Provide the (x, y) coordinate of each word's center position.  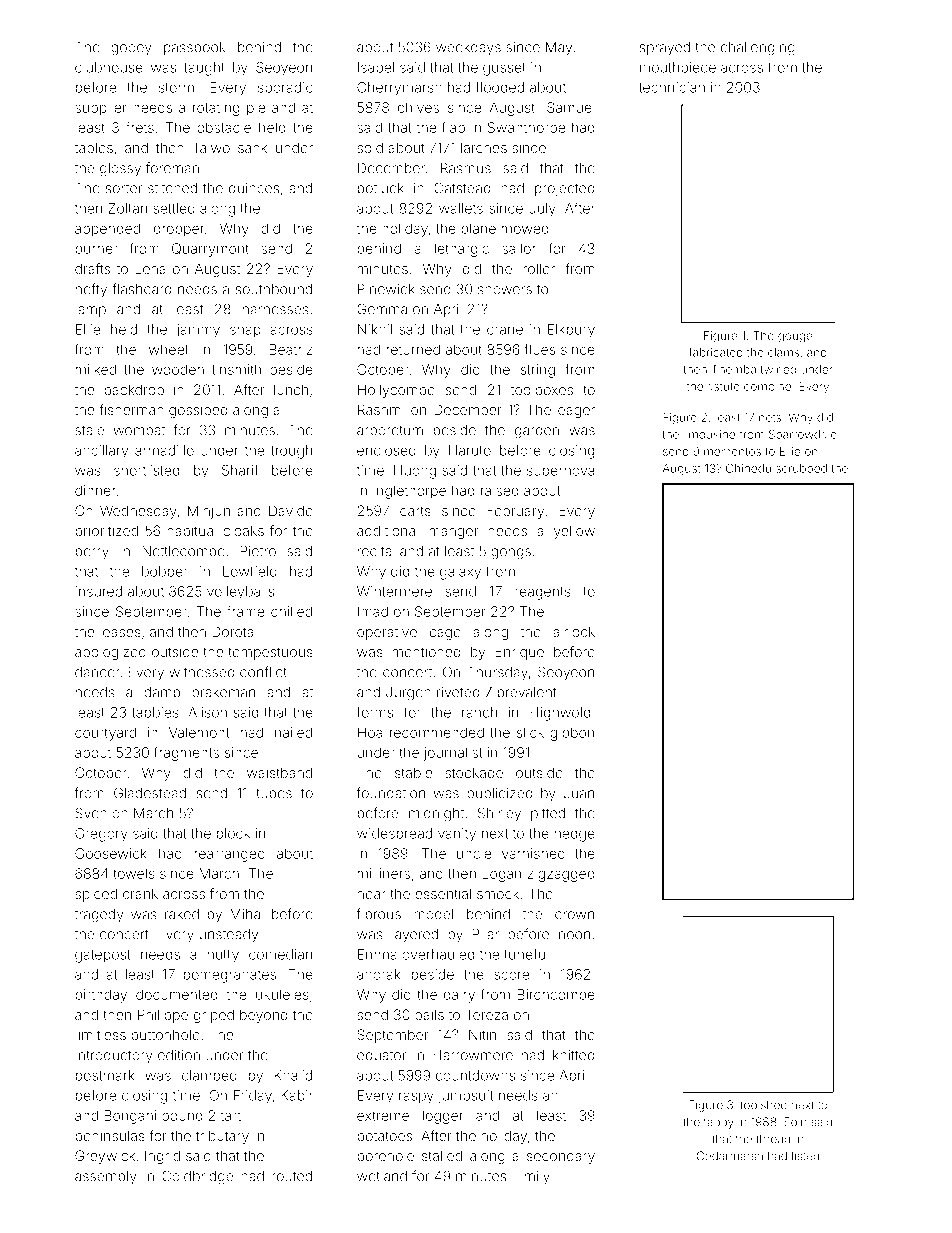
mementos (732, 452)
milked (96, 369)
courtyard (105, 734)
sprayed (665, 48)
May (559, 48)
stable (413, 772)
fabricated (716, 352)
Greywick (105, 1157)
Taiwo (211, 147)
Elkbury (571, 331)
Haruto (470, 450)
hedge (575, 835)
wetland (382, 1176)
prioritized (107, 532)
